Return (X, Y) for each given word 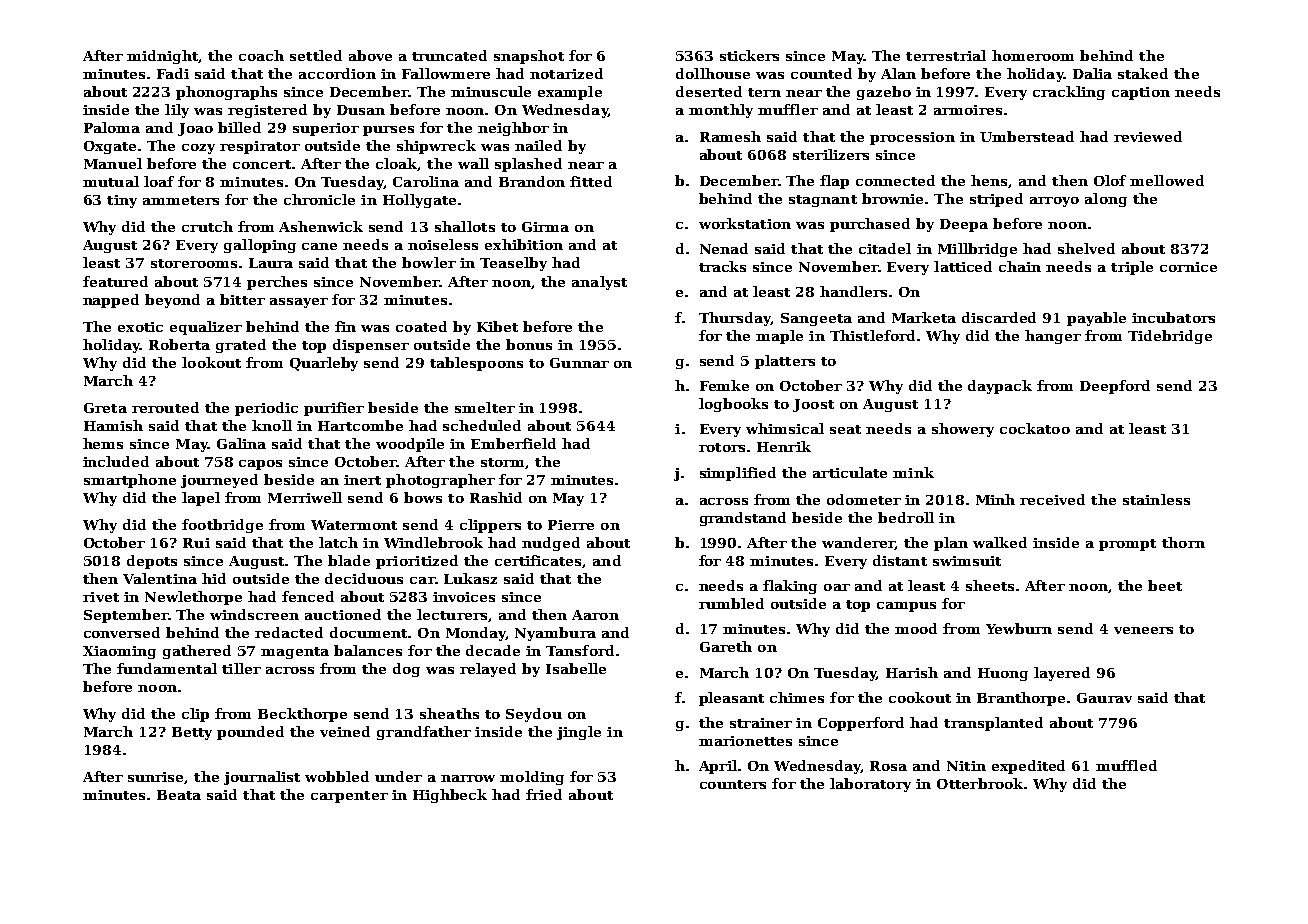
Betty (192, 733)
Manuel (113, 163)
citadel (885, 248)
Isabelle (576, 668)
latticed (963, 266)
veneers (1143, 630)
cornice (1188, 267)
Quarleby (324, 364)
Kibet (497, 326)
